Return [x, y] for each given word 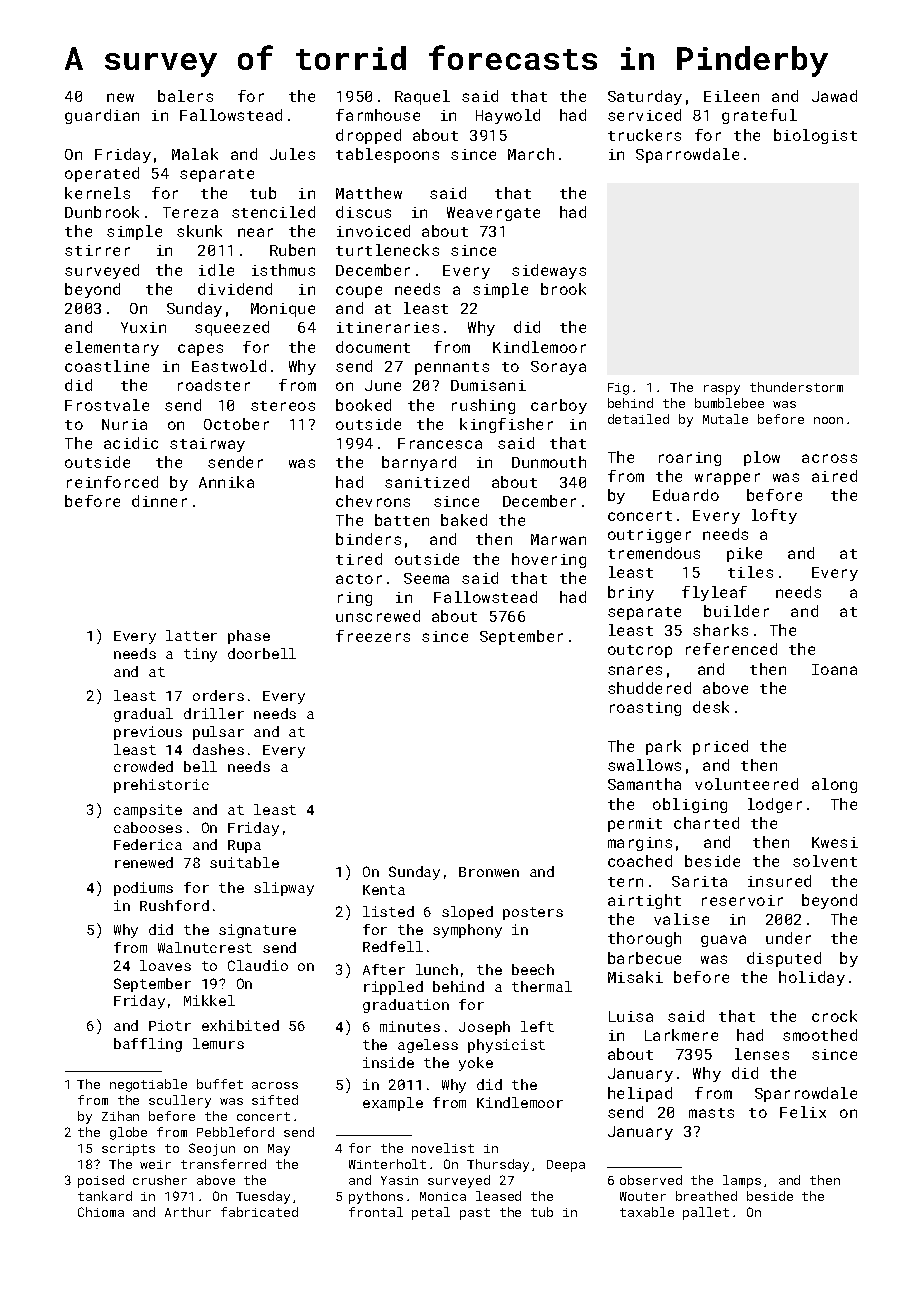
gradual [143, 715]
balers [185, 96]
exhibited [240, 1025]
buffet [220, 1084]
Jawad [834, 96]
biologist [815, 136]
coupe [359, 292]
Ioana [834, 669]
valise [681, 919]
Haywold [508, 116]
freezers [373, 636]
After [384, 969]
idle [216, 270]
